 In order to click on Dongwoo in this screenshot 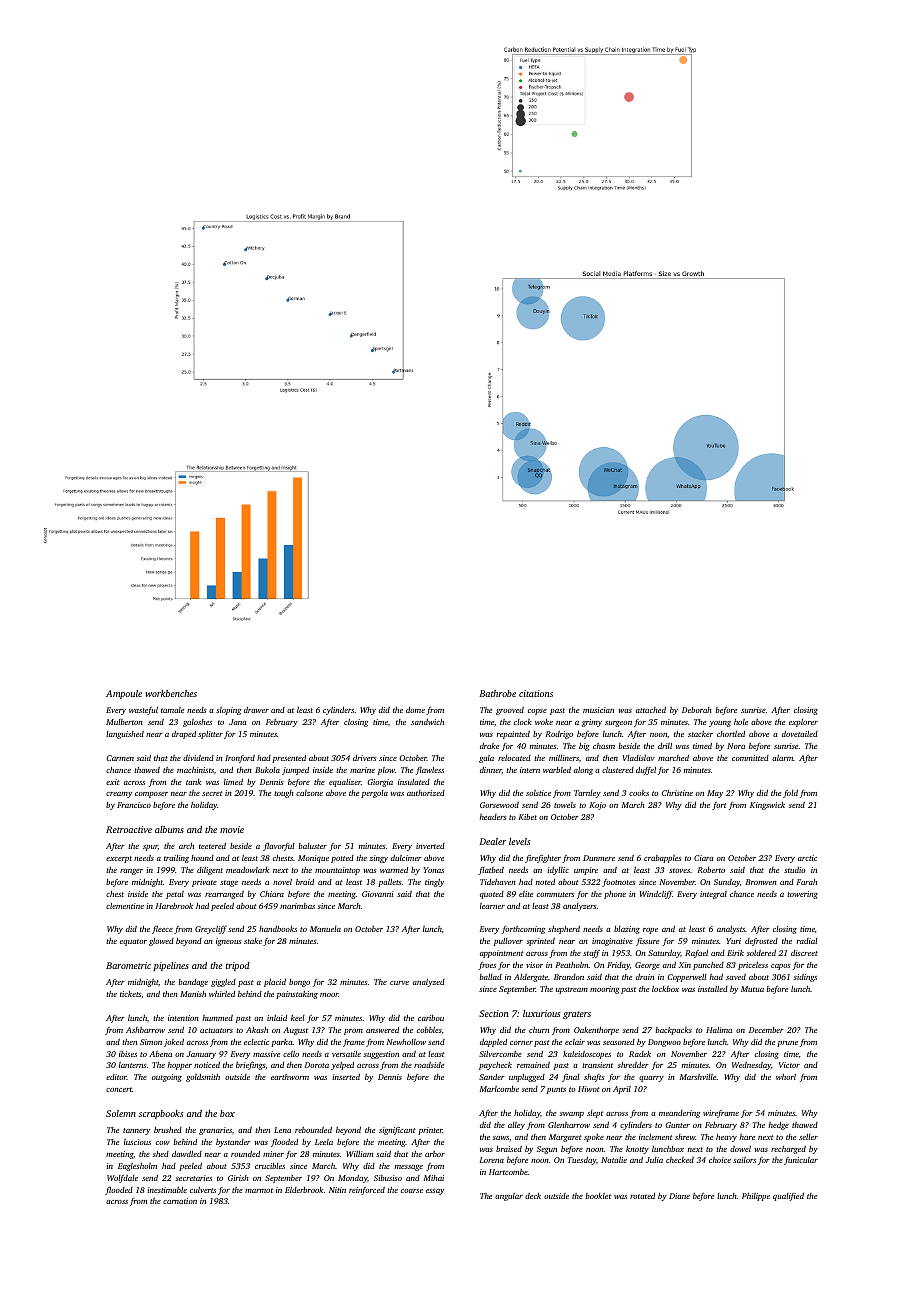, I will do `click(664, 1043)`.
